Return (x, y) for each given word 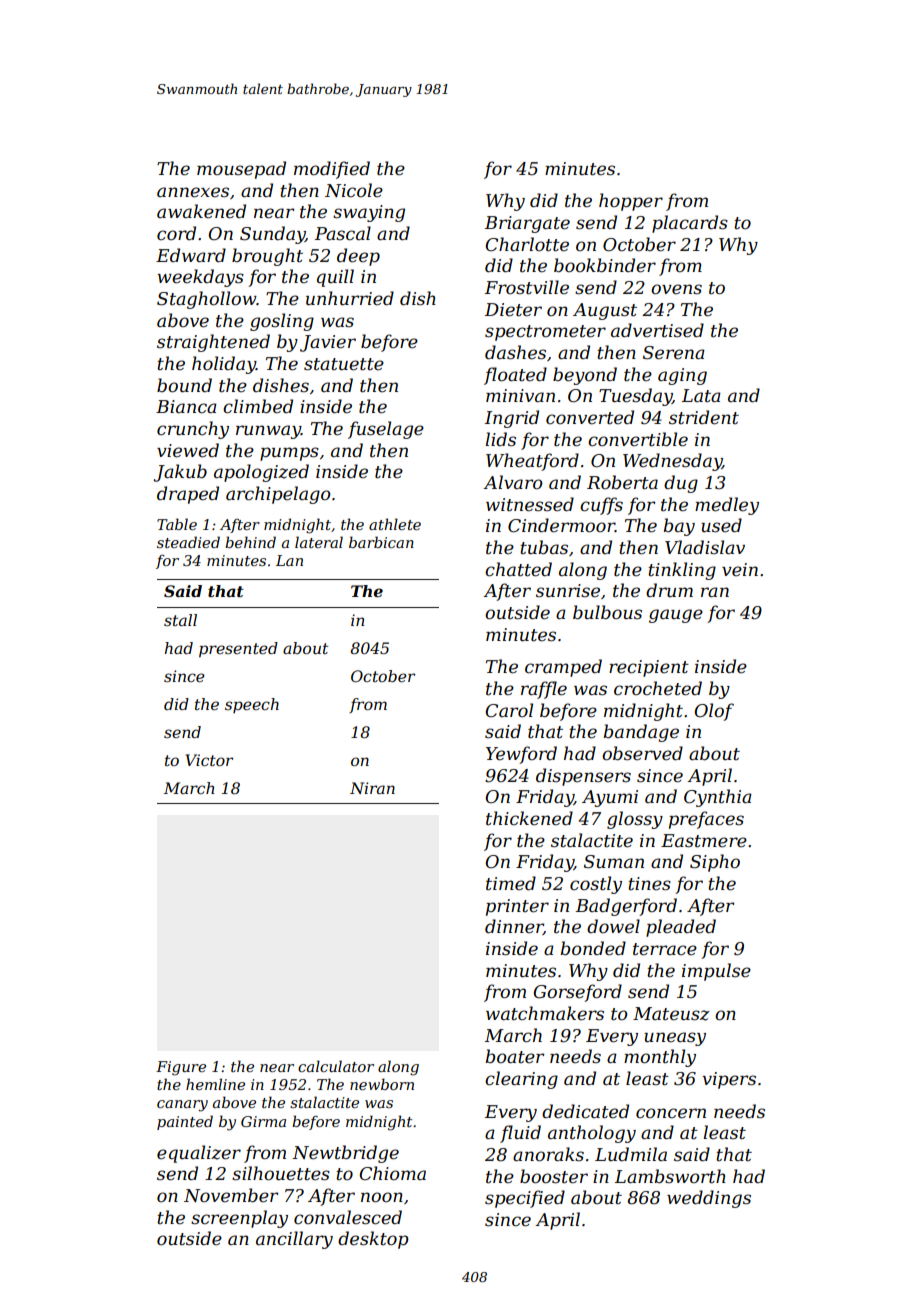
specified (525, 1199)
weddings (709, 1199)
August (605, 311)
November (231, 1195)
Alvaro (512, 482)
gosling (282, 322)
